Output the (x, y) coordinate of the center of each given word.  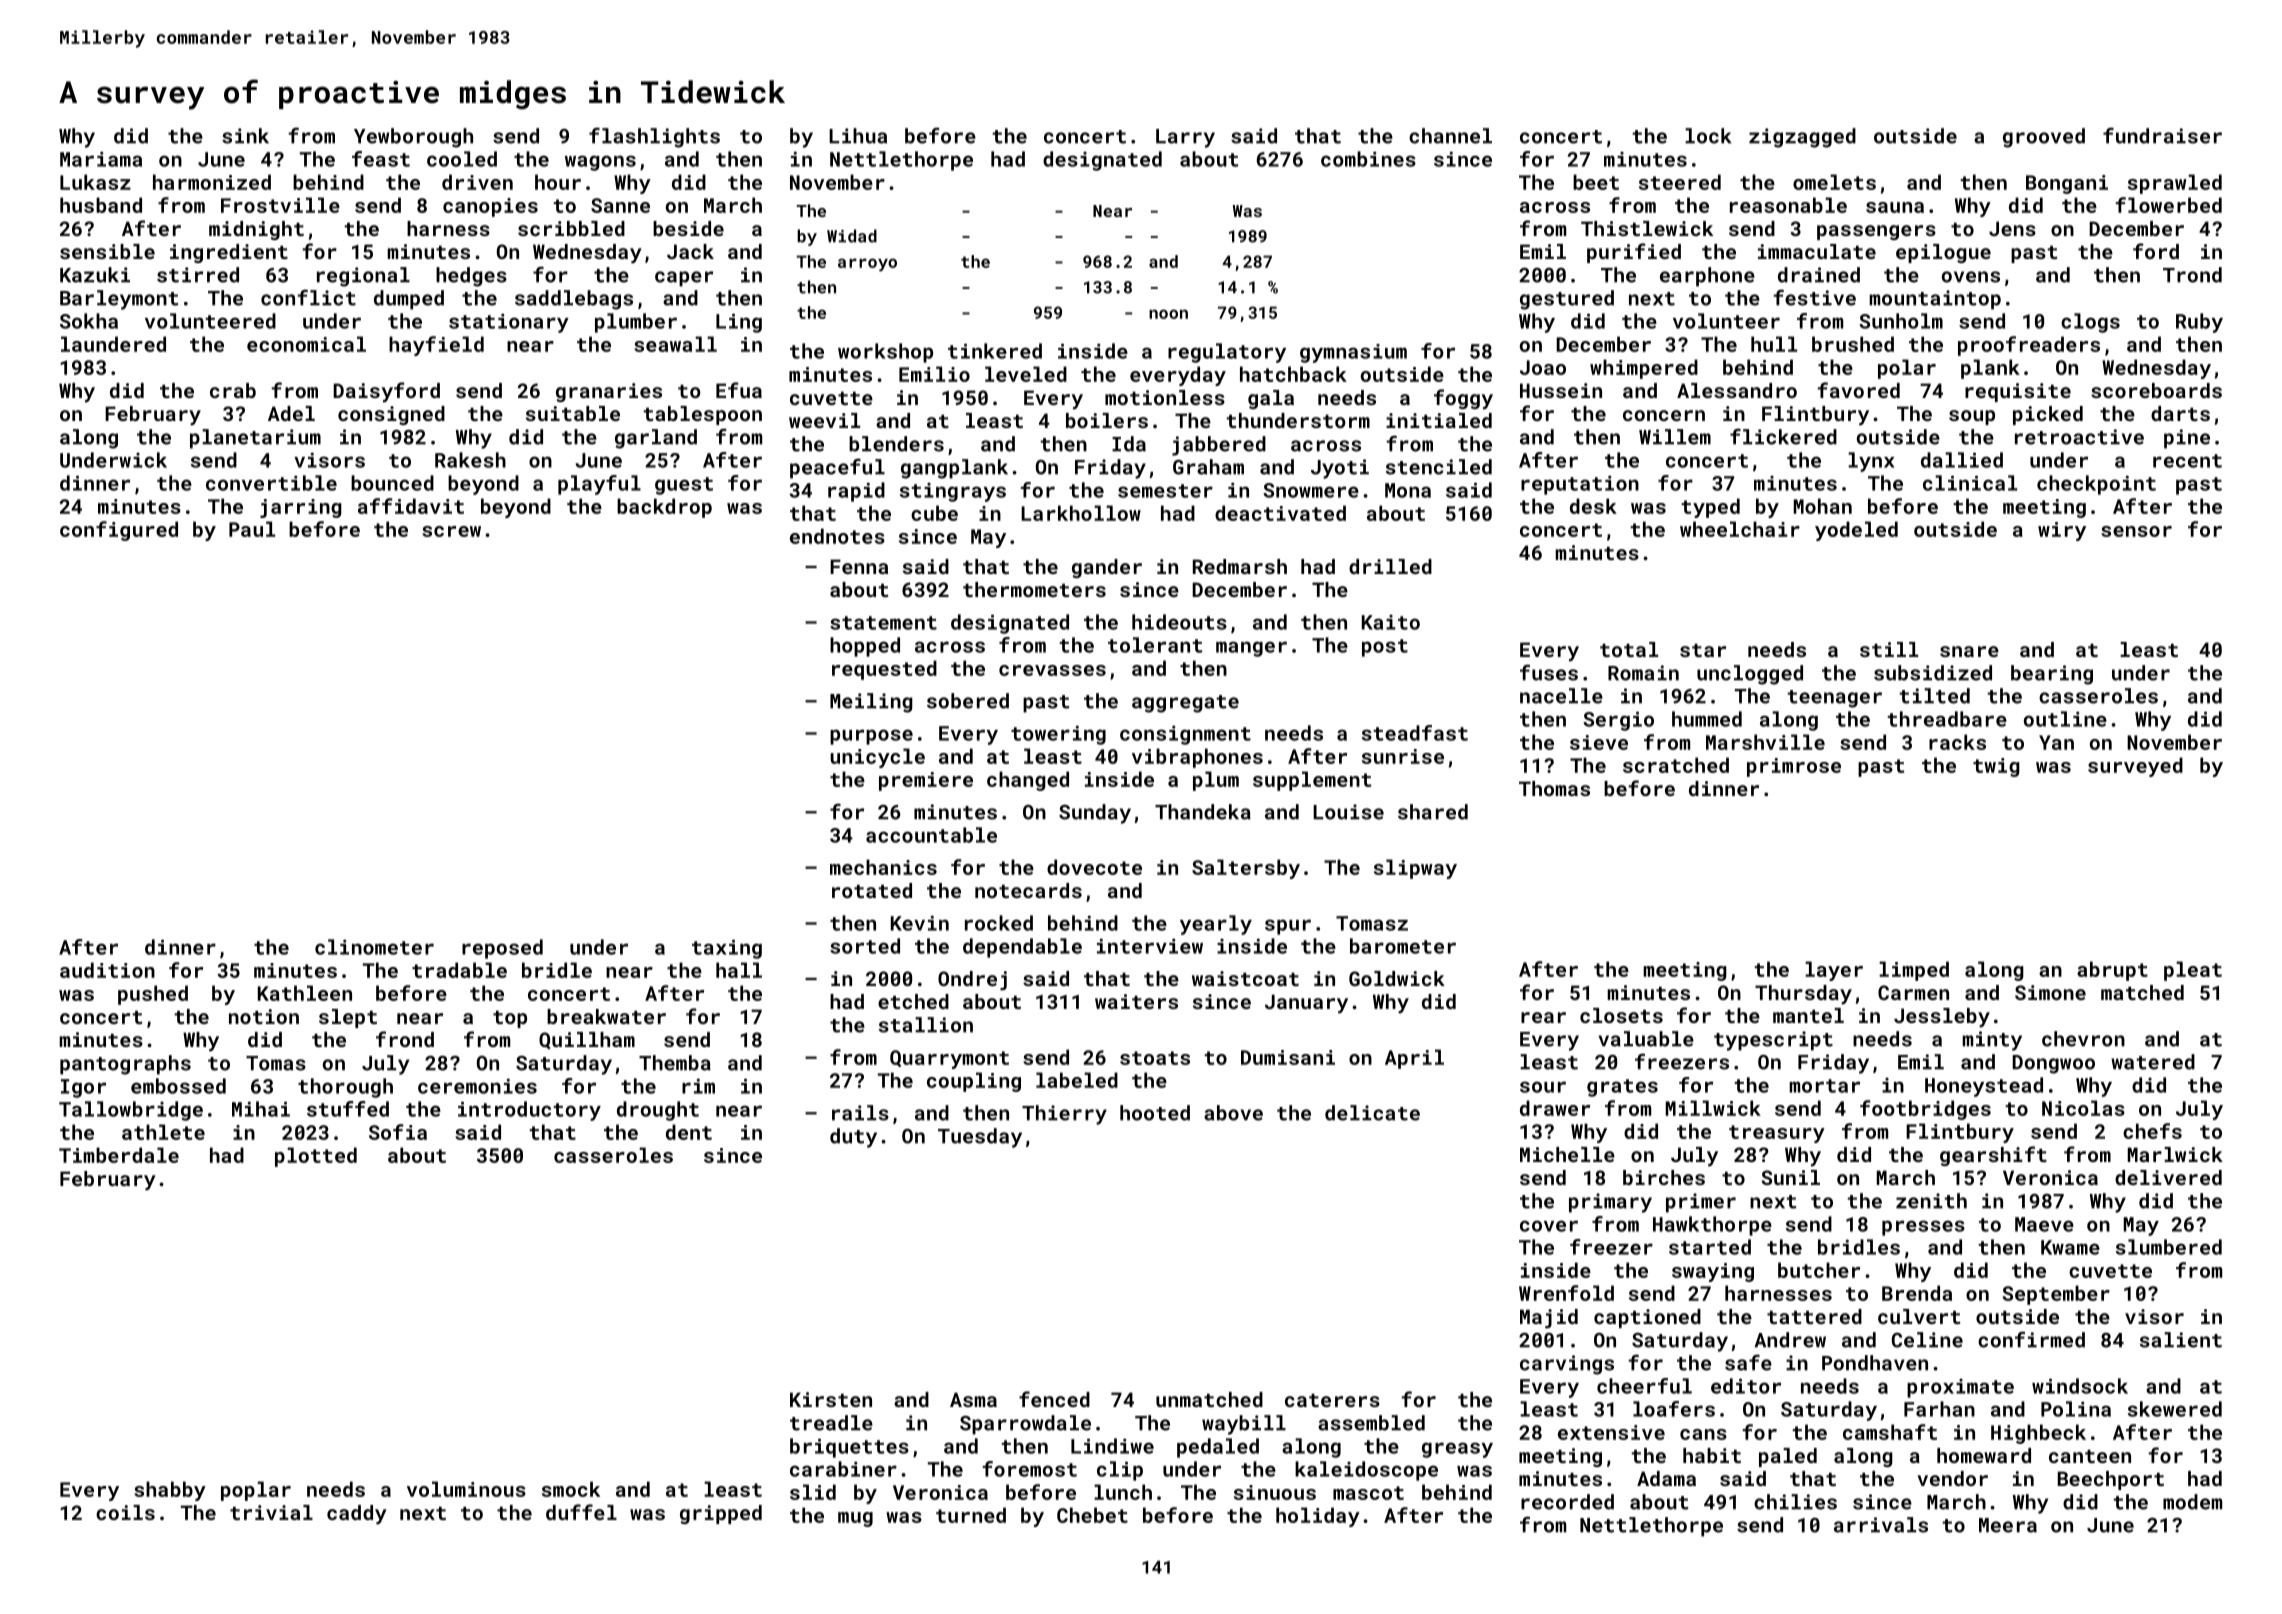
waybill (1244, 1425)
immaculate (1817, 251)
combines (1368, 159)
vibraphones (1197, 758)
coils (125, 1512)
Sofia (398, 1132)
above (1233, 1113)
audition (107, 970)
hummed (1707, 719)
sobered (968, 701)
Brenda (1917, 1293)
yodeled (1856, 531)
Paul (252, 529)
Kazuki (95, 275)
